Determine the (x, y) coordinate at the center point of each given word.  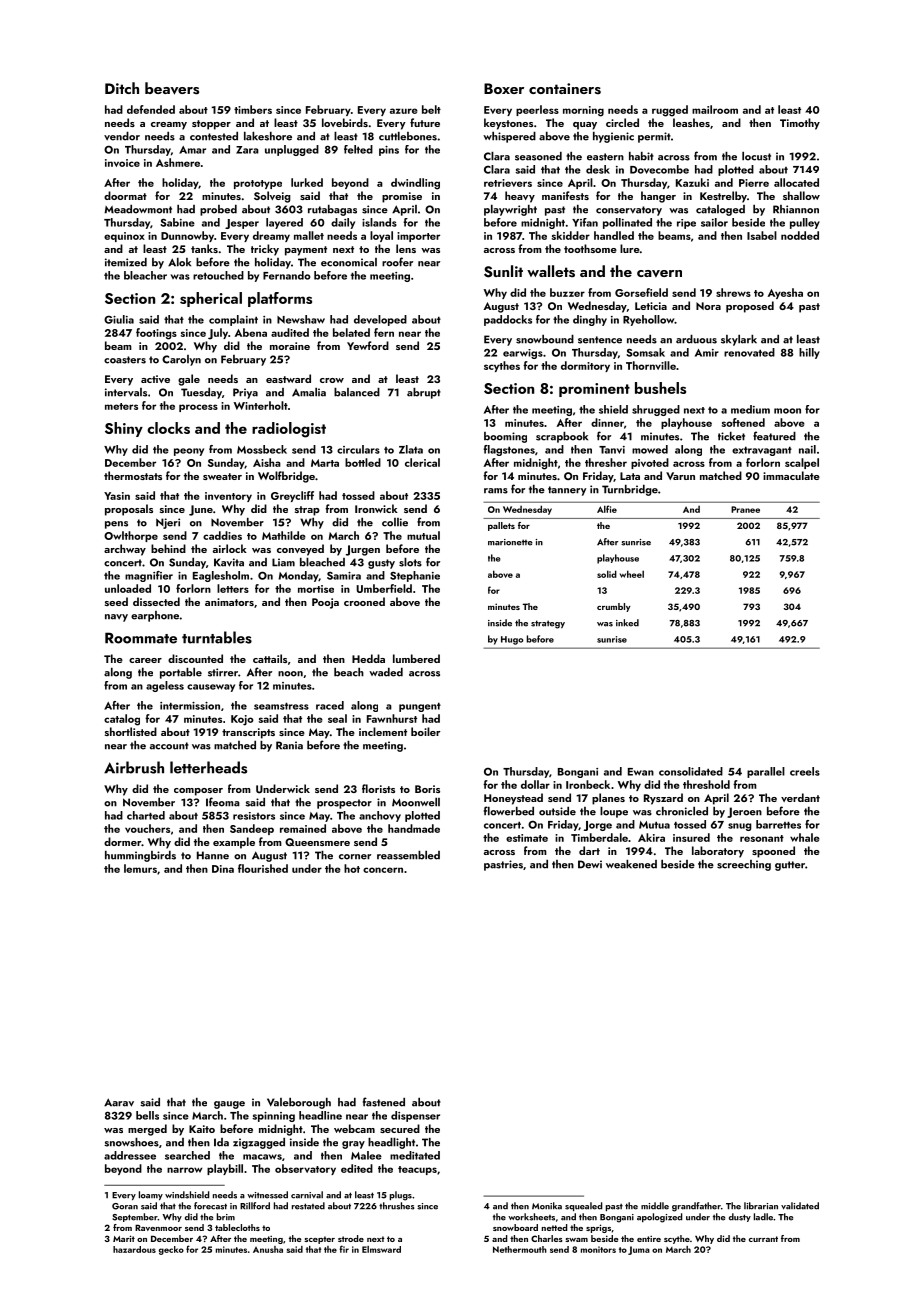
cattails (270, 658)
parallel (766, 772)
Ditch (122, 88)
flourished (263, 868)
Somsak (645, 352)
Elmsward (381, 1249)
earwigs (523, 354)
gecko (171, 1250)
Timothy (800, 124)
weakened (631, 864)
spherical (211, 299)
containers (565, 89)
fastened (384, 1102)
